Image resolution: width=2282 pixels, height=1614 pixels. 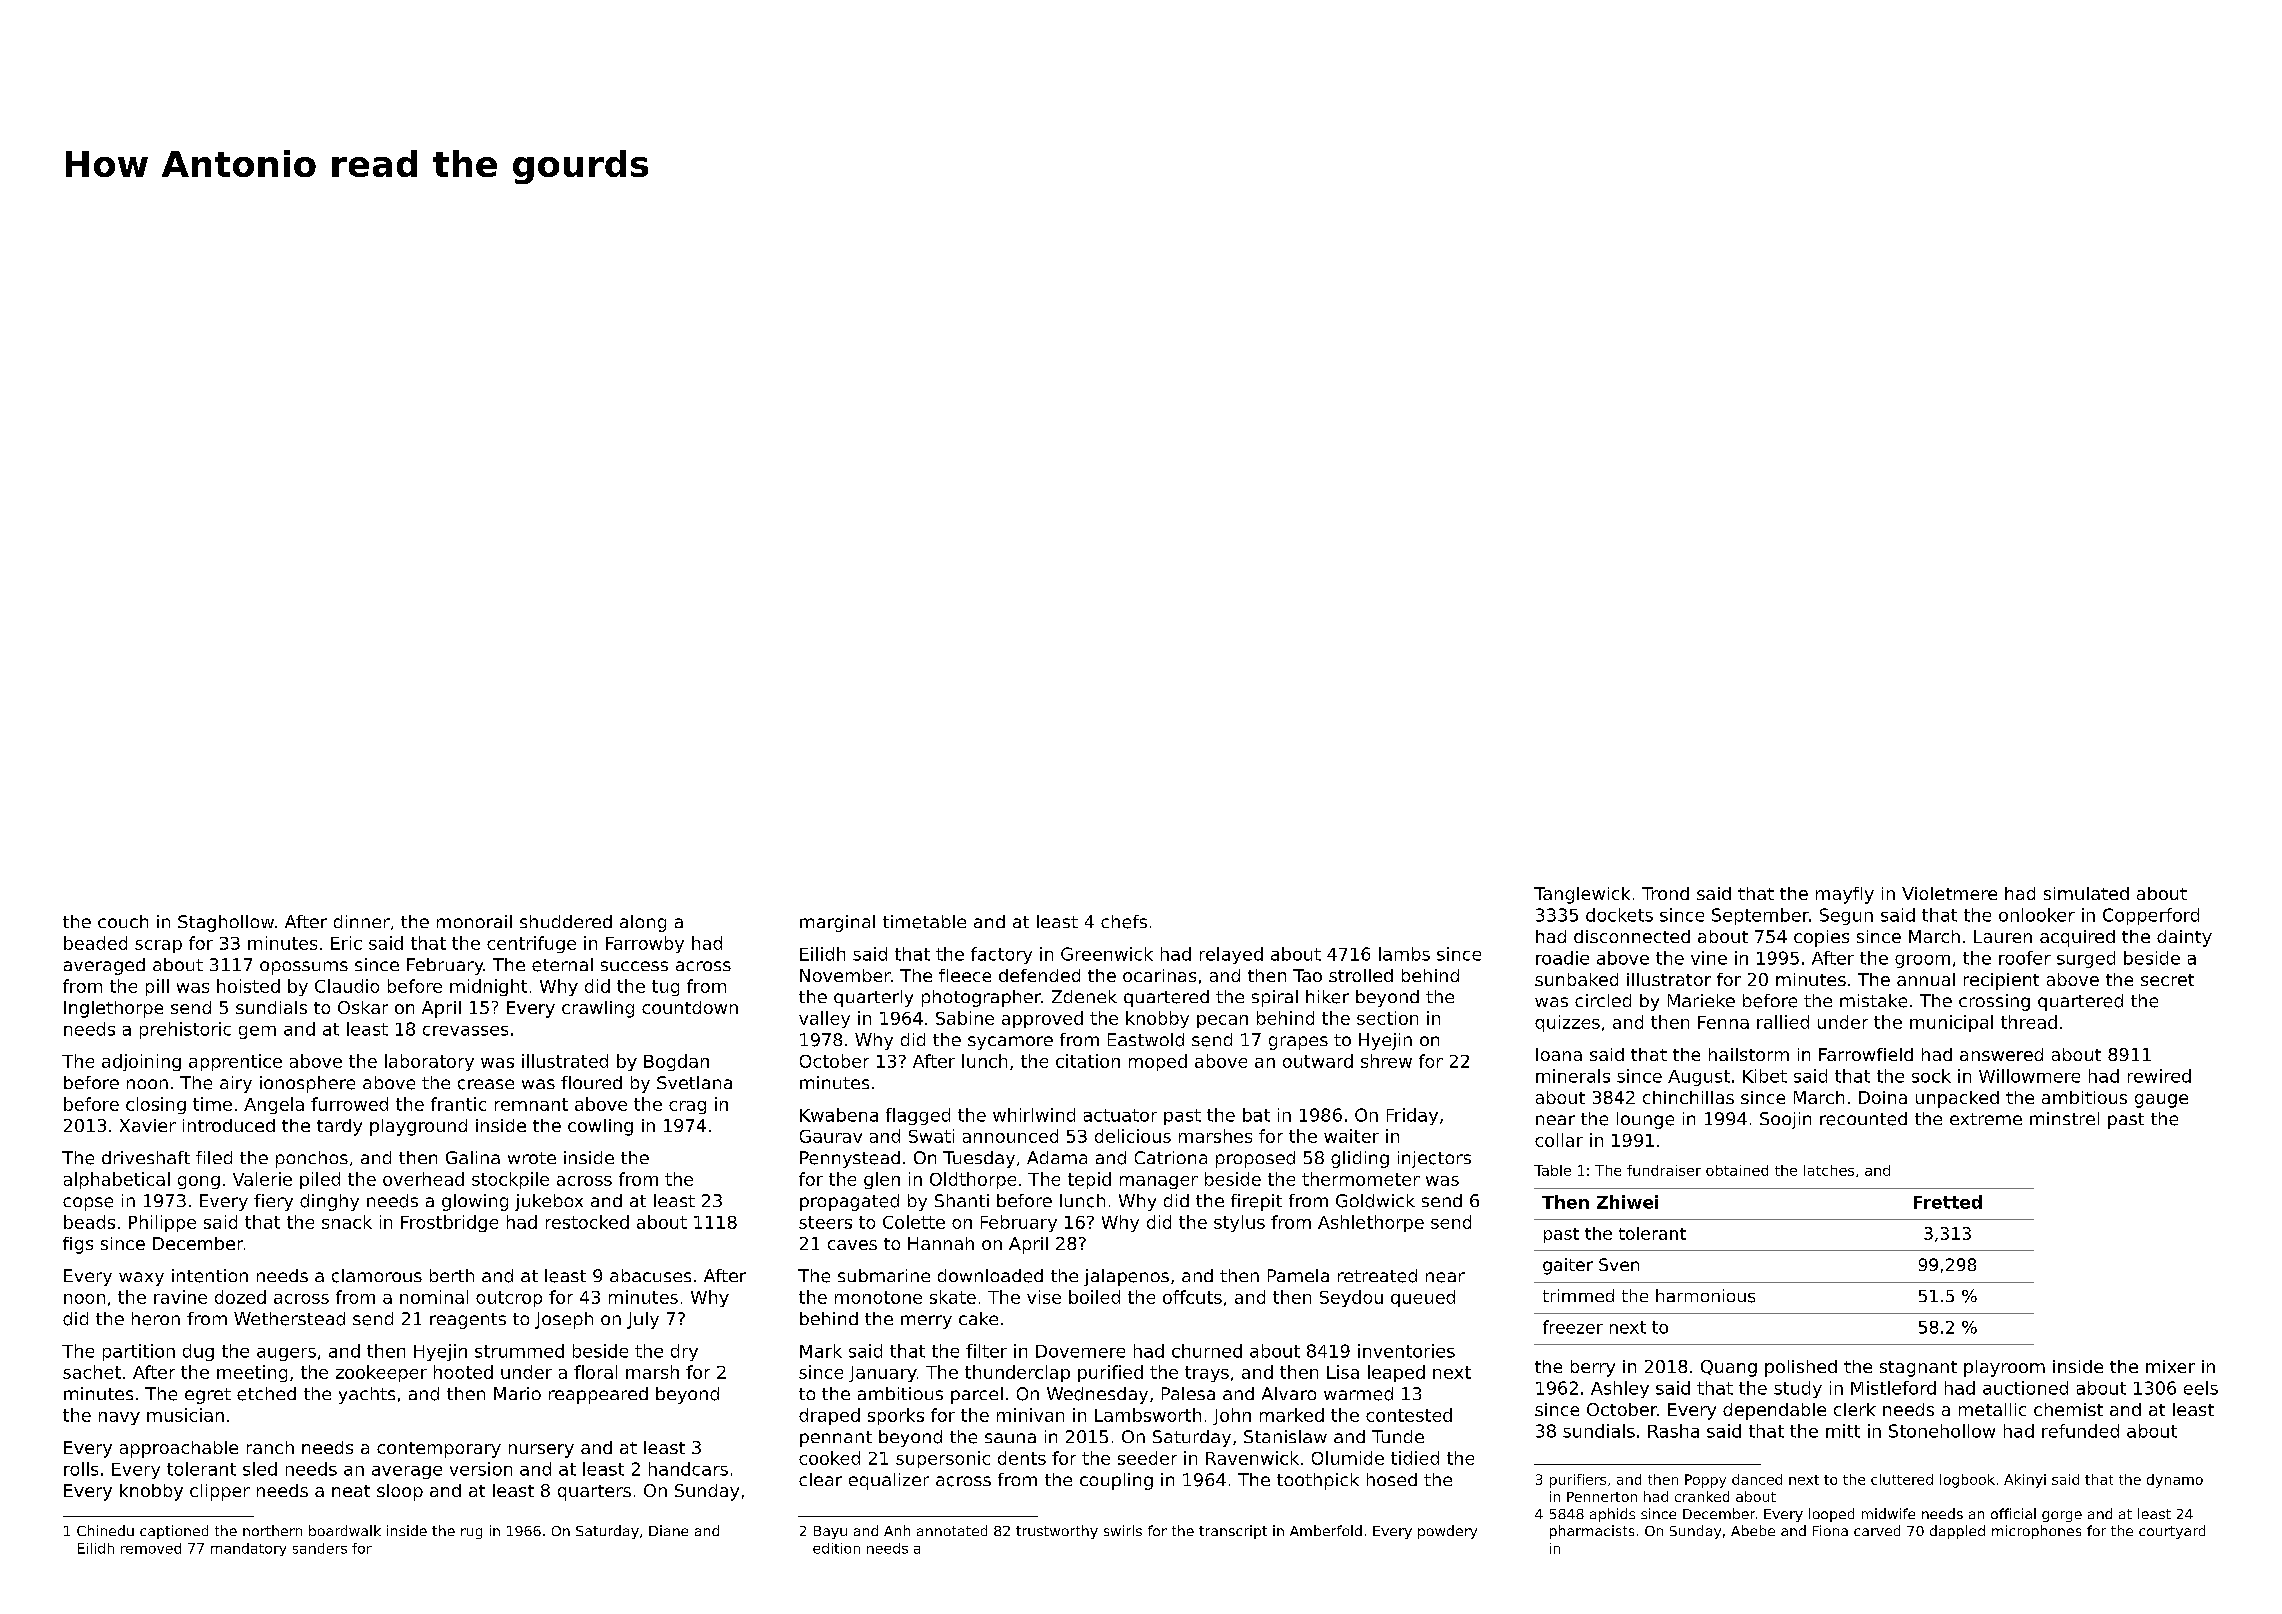 I want to click on alphabetical, so click(x=117, y=1180).
